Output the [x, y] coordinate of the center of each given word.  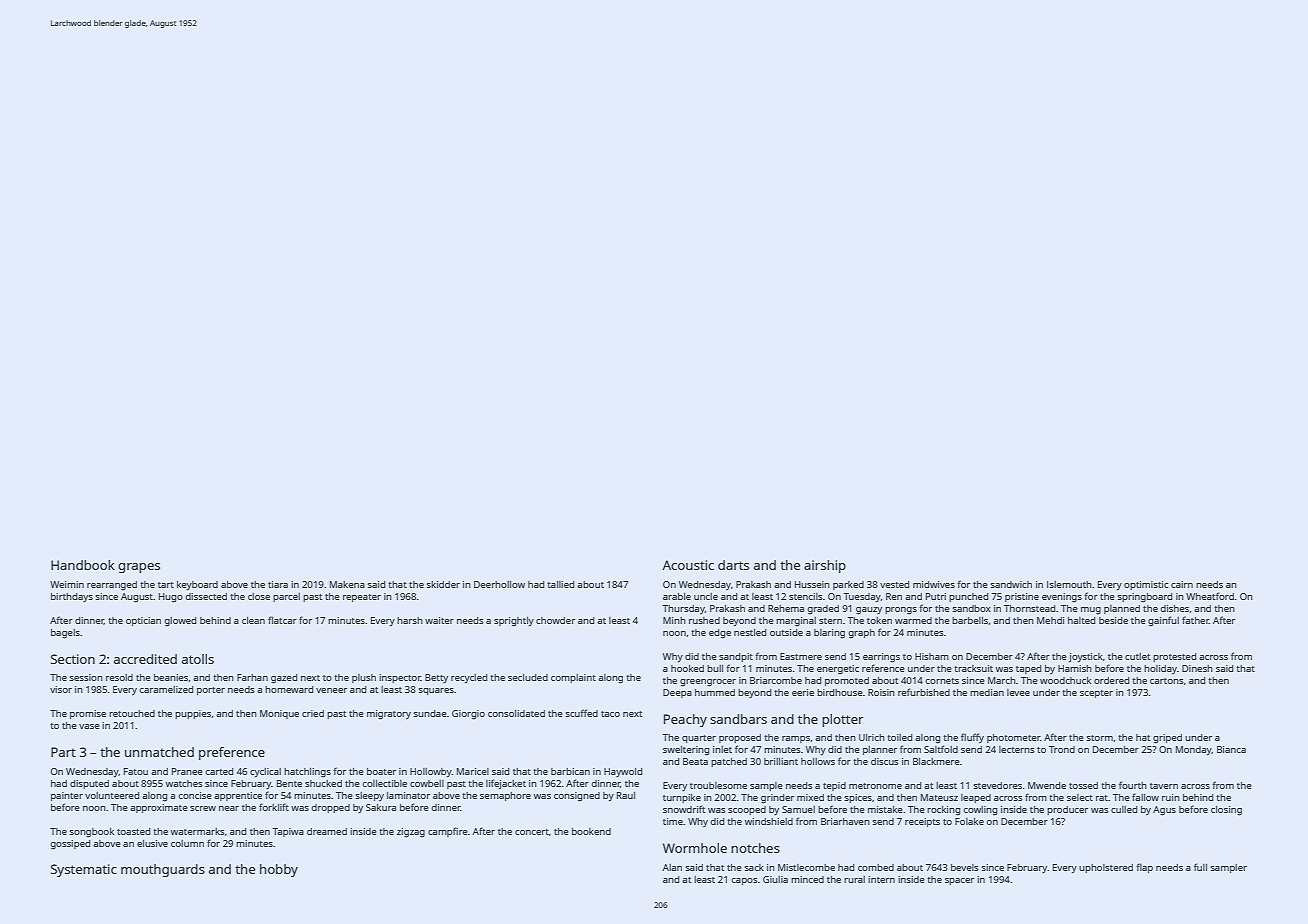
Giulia [775, 879]
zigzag [411, 833]
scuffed [582, 713]
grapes [139, 568]
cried [313, 713]
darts [733, 565]
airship [825, 566]
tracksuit [973, 668]
